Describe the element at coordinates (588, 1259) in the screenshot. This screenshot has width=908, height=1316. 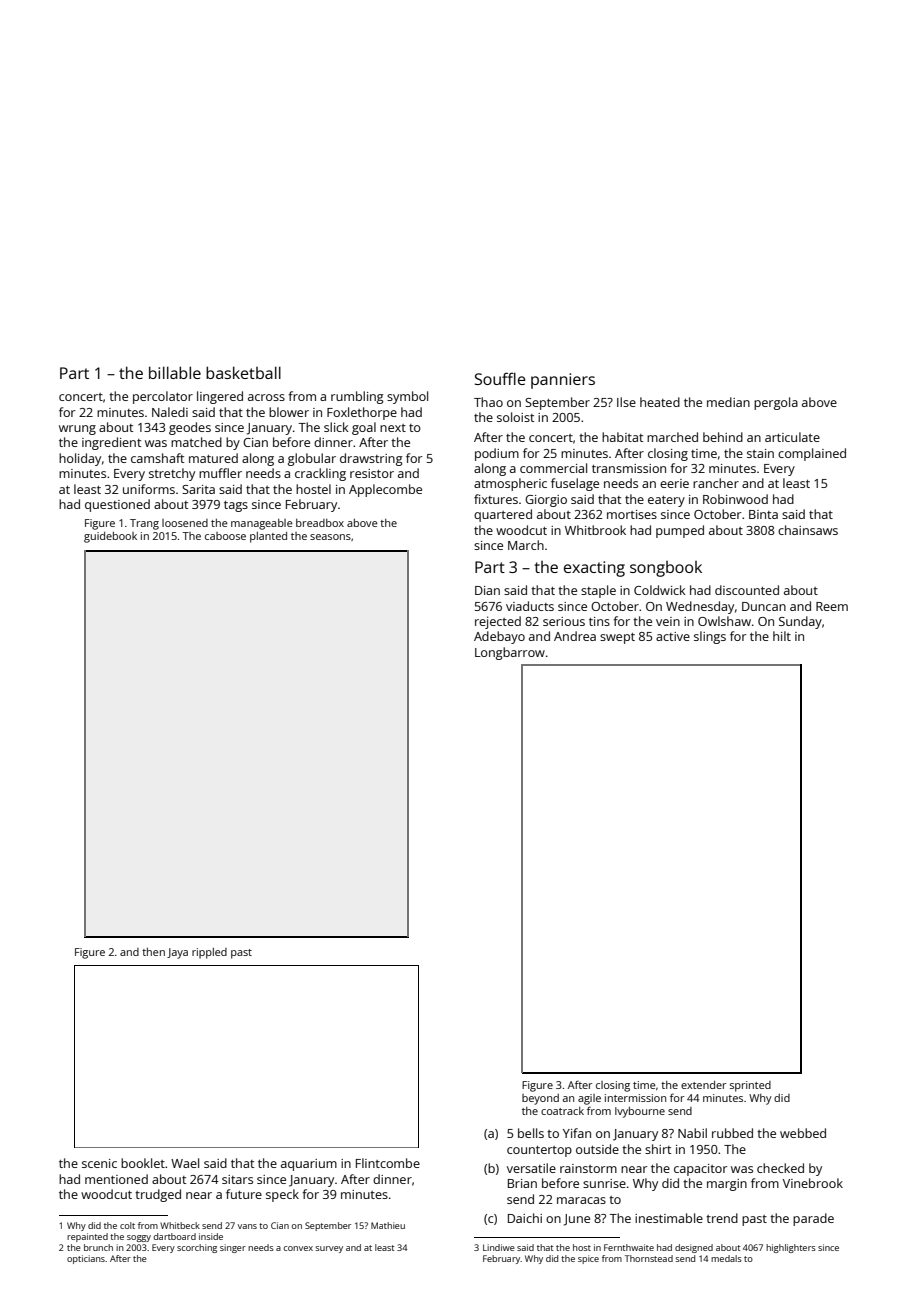
I see `spice` at that location.
